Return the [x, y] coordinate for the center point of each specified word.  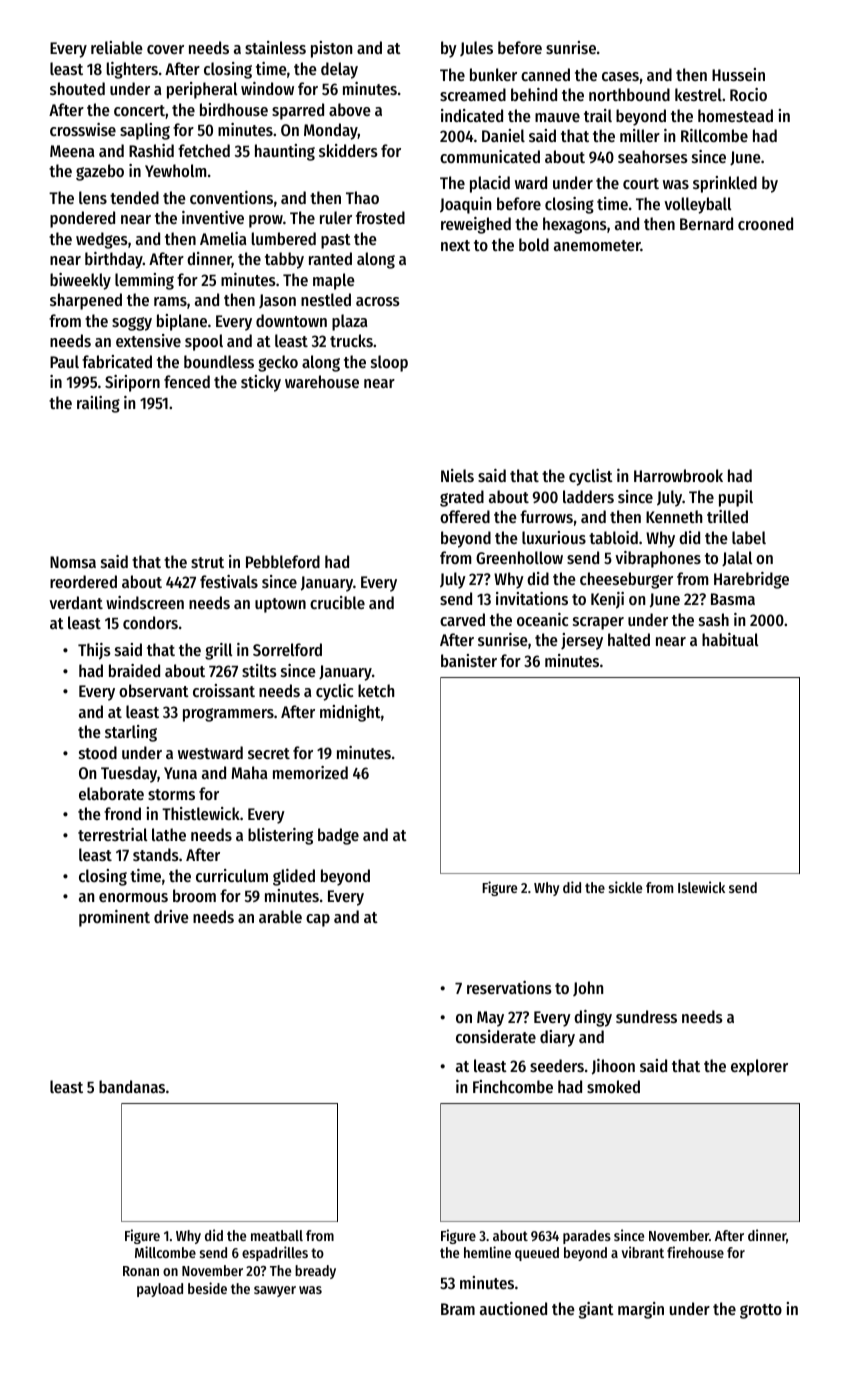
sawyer [275, 1291]
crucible [337, 602]
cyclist [591, 477]
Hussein [738, 74]
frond [122, 813]
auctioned [513, 1308]
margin [641, 1310]
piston [331, 49]
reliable [117, 47]
